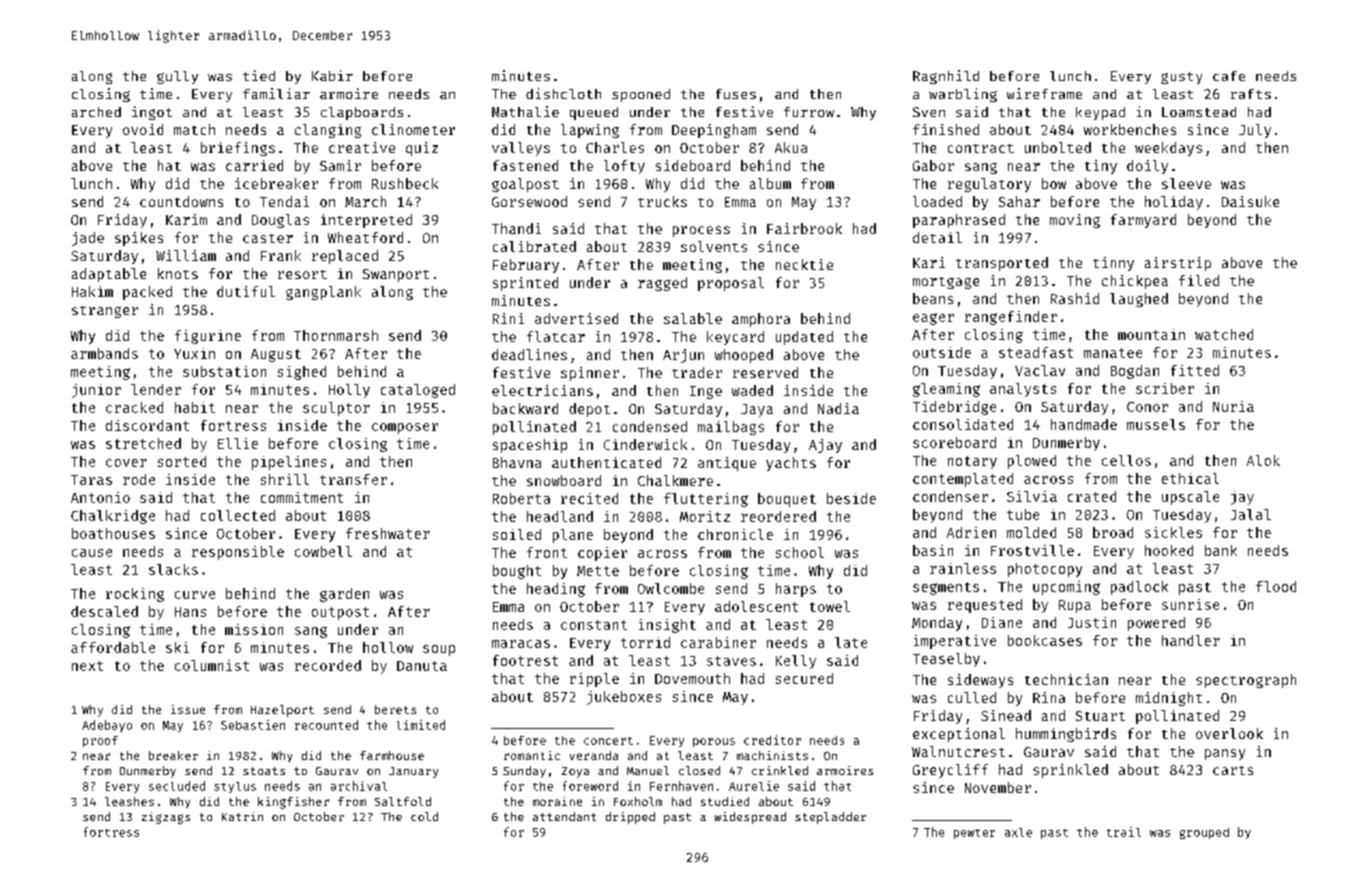  Describe the element at coordinates (985, 606) in the image. I see `requested` at that location.
